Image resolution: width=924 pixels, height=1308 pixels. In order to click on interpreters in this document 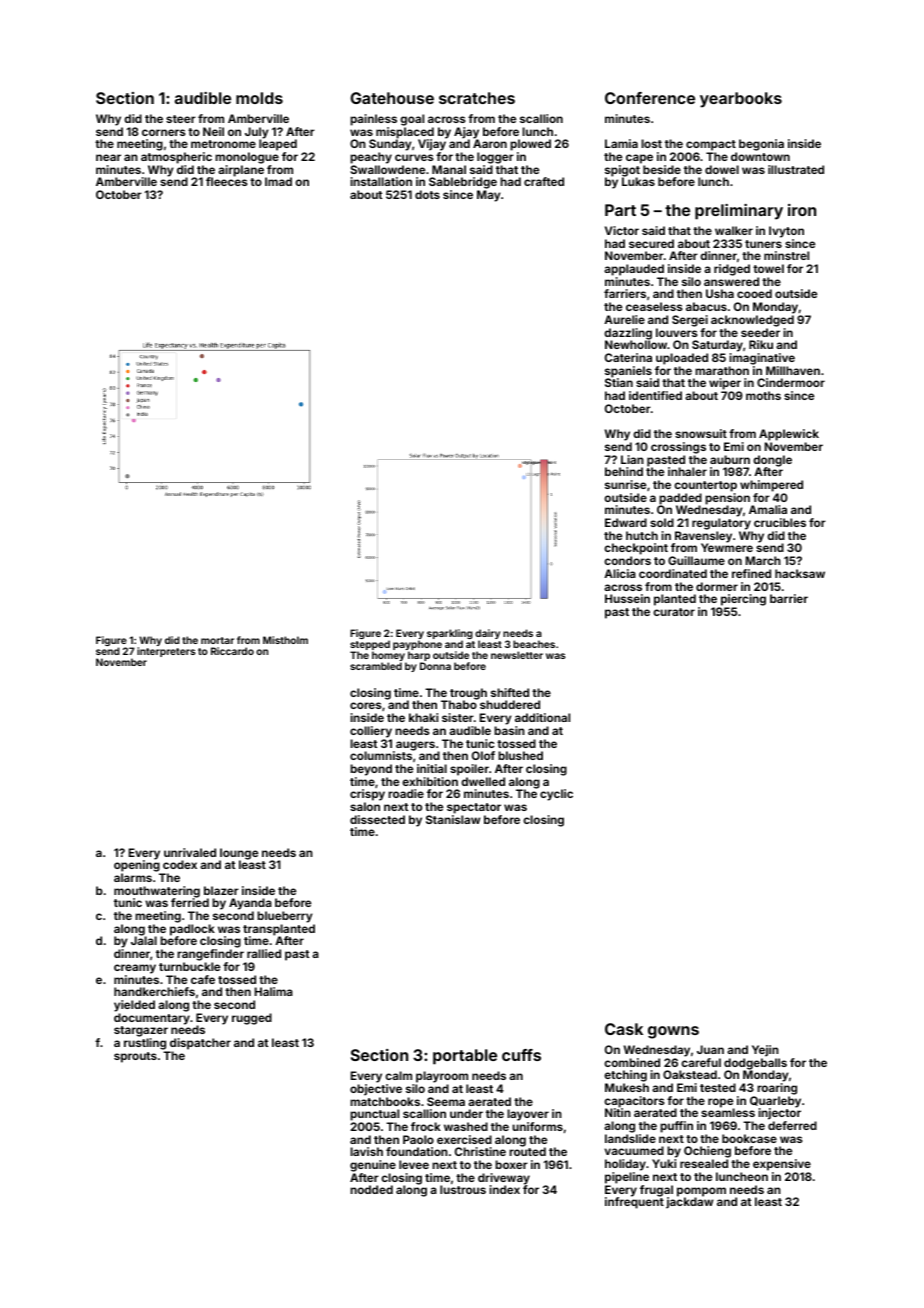, I will do `click(166, 652)`.
